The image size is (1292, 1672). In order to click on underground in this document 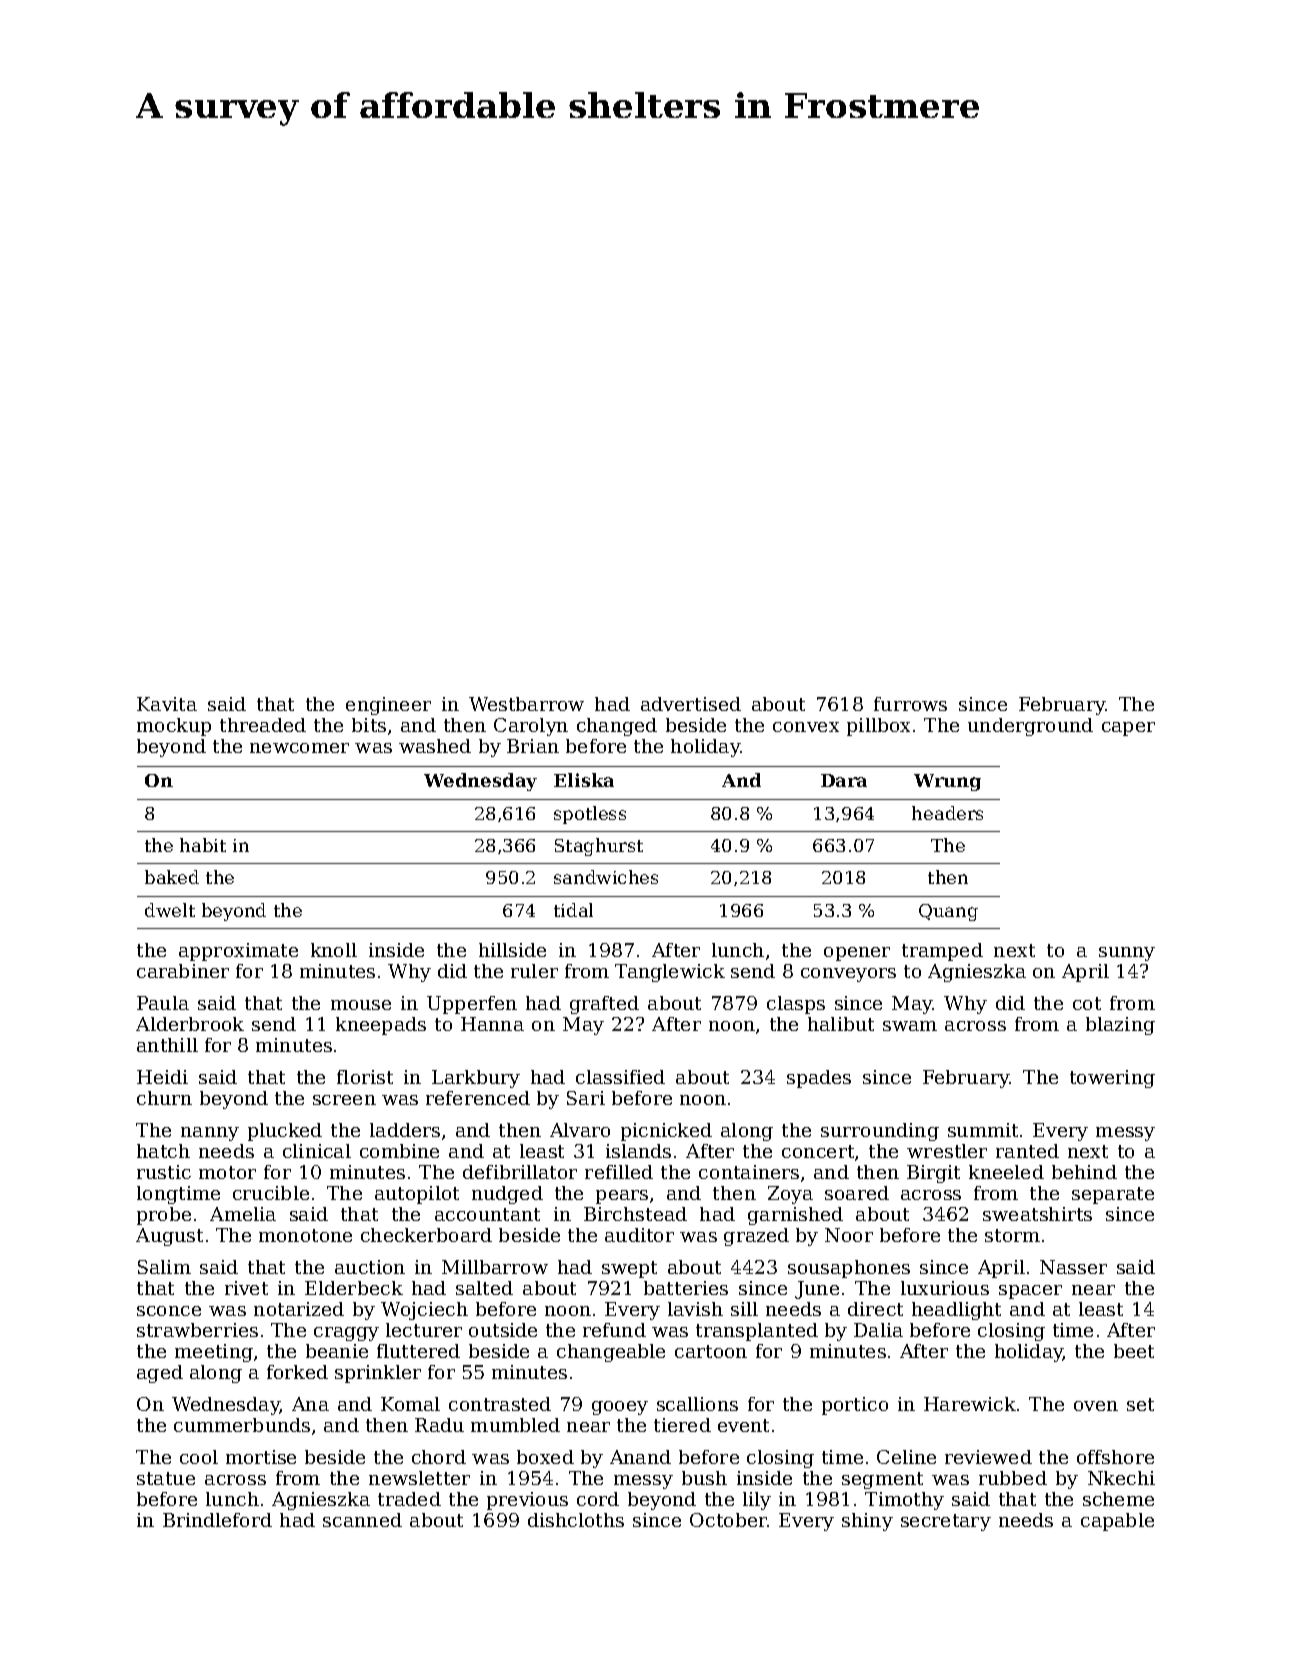, I will do `click(1030, 727)`.
